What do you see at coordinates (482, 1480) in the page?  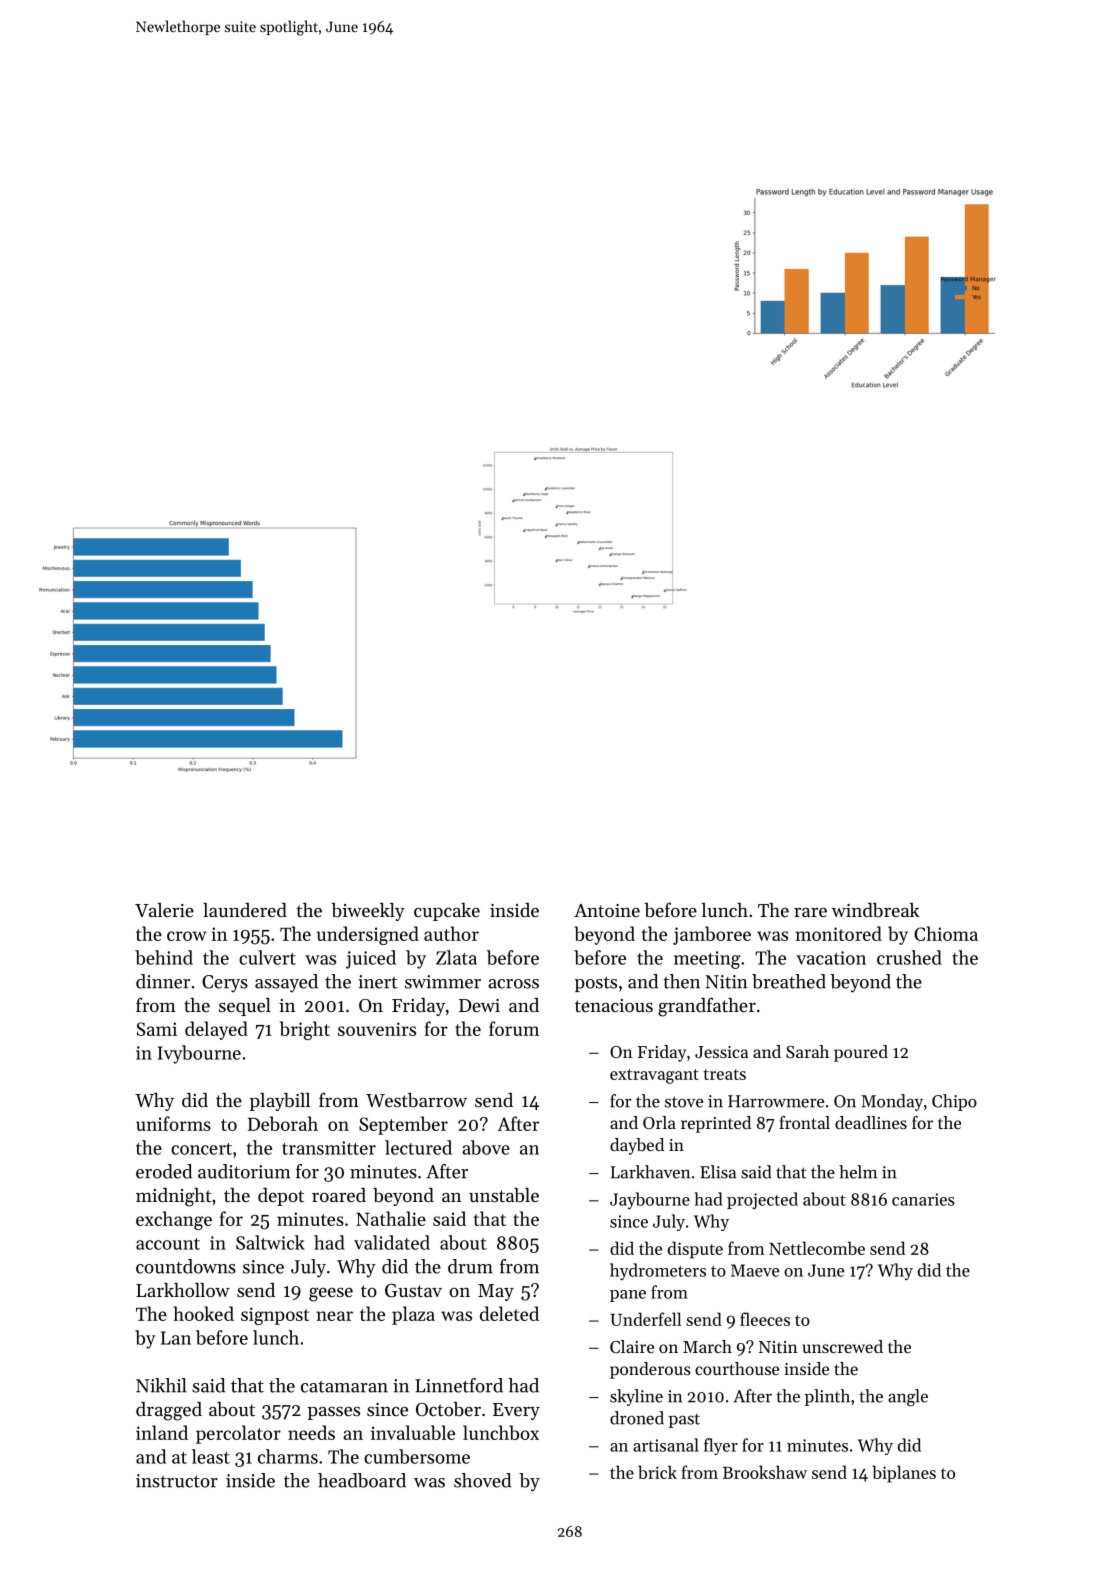 I see `shoved` at bounding box center [482, 1480].
